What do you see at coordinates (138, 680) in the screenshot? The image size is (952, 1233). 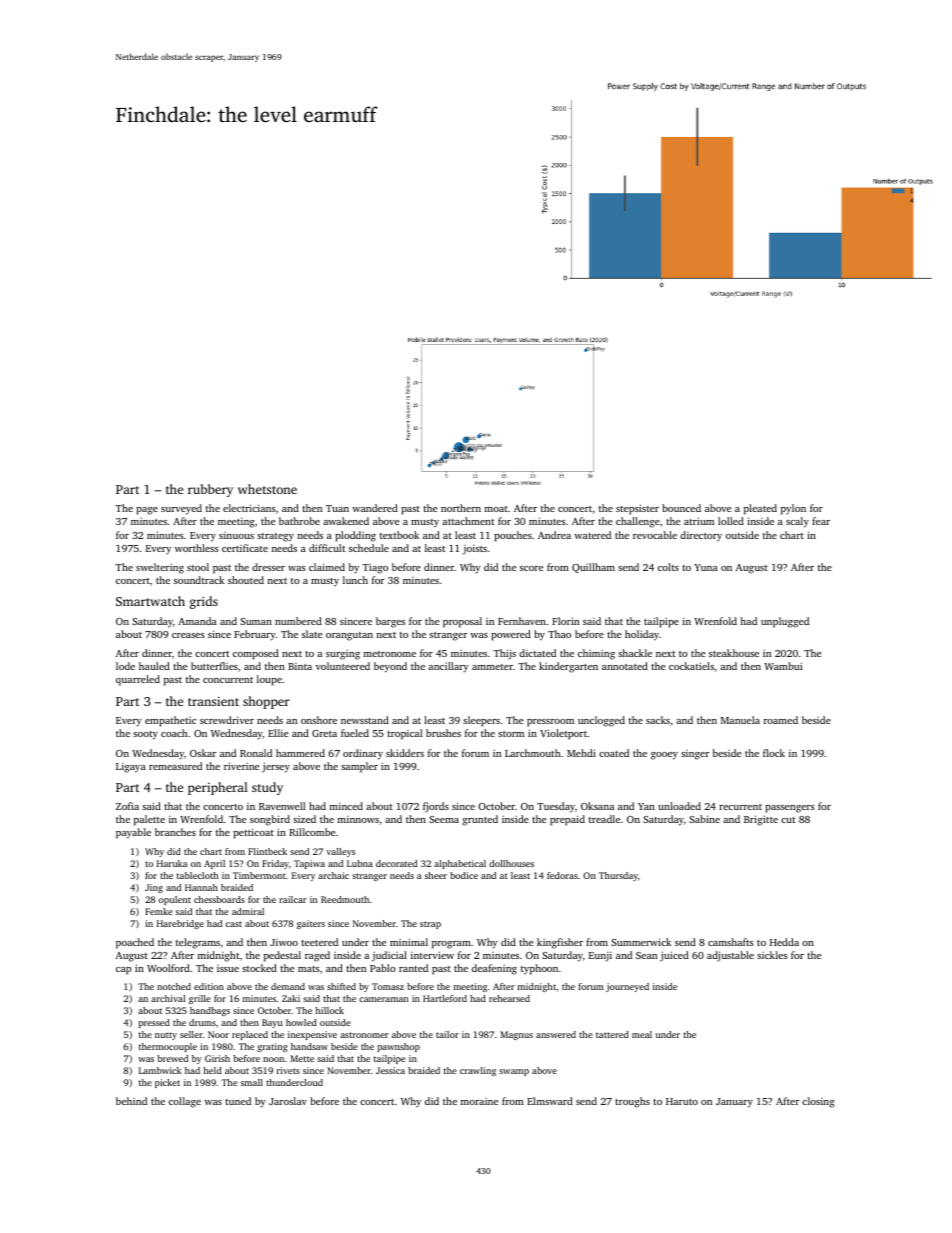 I see `quarreled` at bounding box center [138, 680].
